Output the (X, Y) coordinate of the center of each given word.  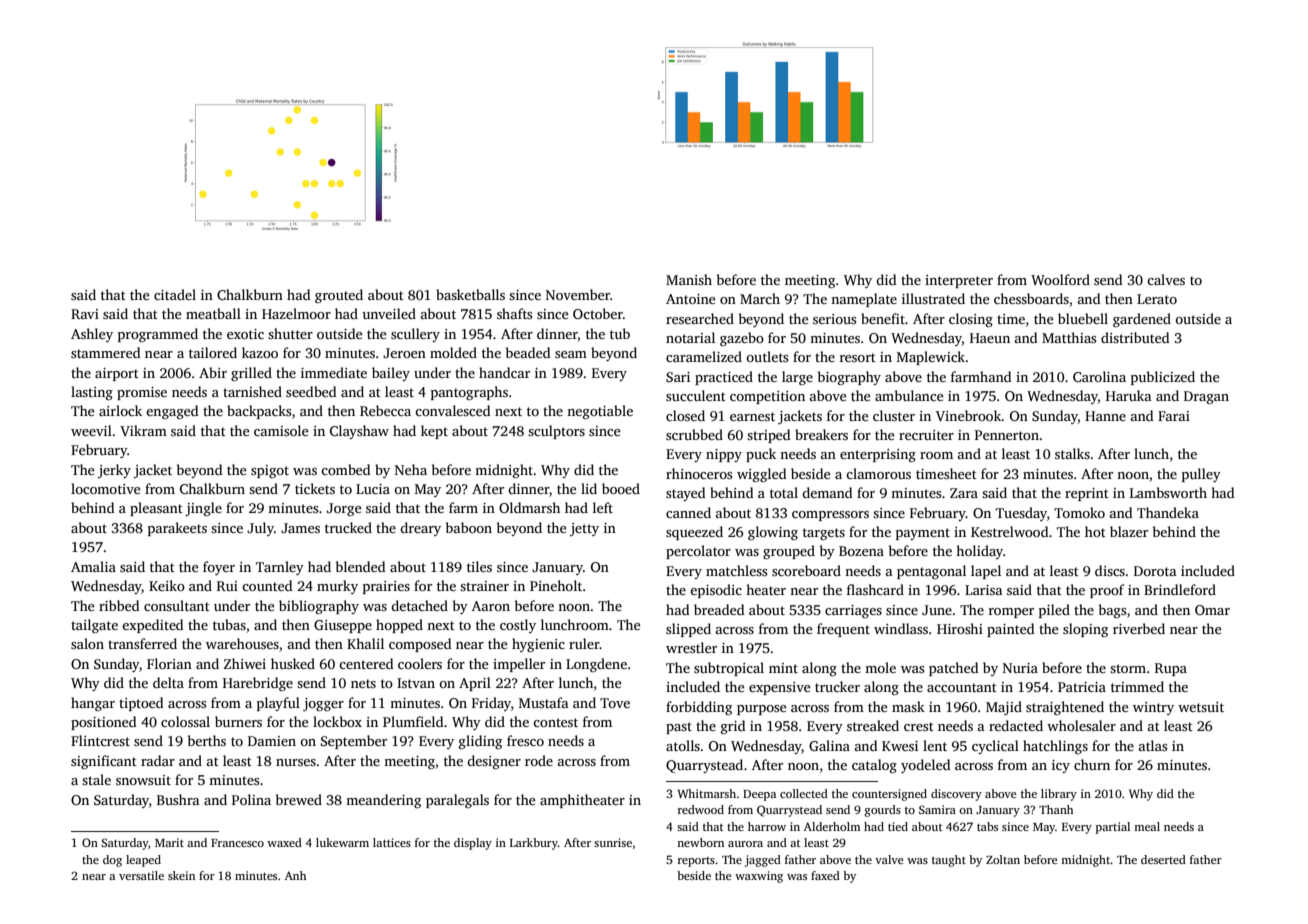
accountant (962, 687)
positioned (104, 723)
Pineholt (556, 585)
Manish (689, 279)
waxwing (759, 877)
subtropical (729, 669)
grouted (339, 296)
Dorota (1155, 571)
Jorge (344, 509)
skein (181, 875)
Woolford (1060, 279)
